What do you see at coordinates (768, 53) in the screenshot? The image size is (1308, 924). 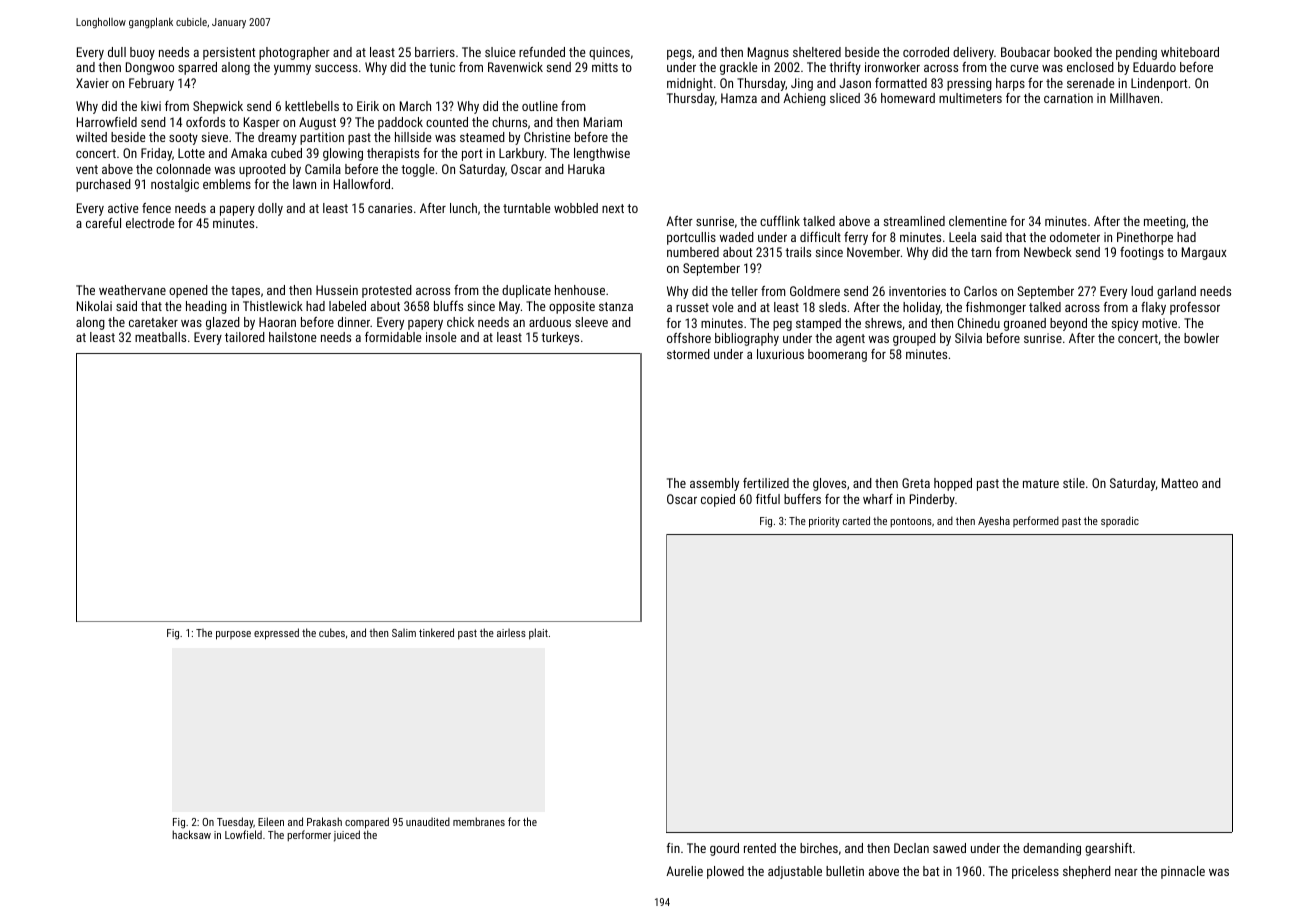 I see `Magnus` at bounding box center [768, 53].
